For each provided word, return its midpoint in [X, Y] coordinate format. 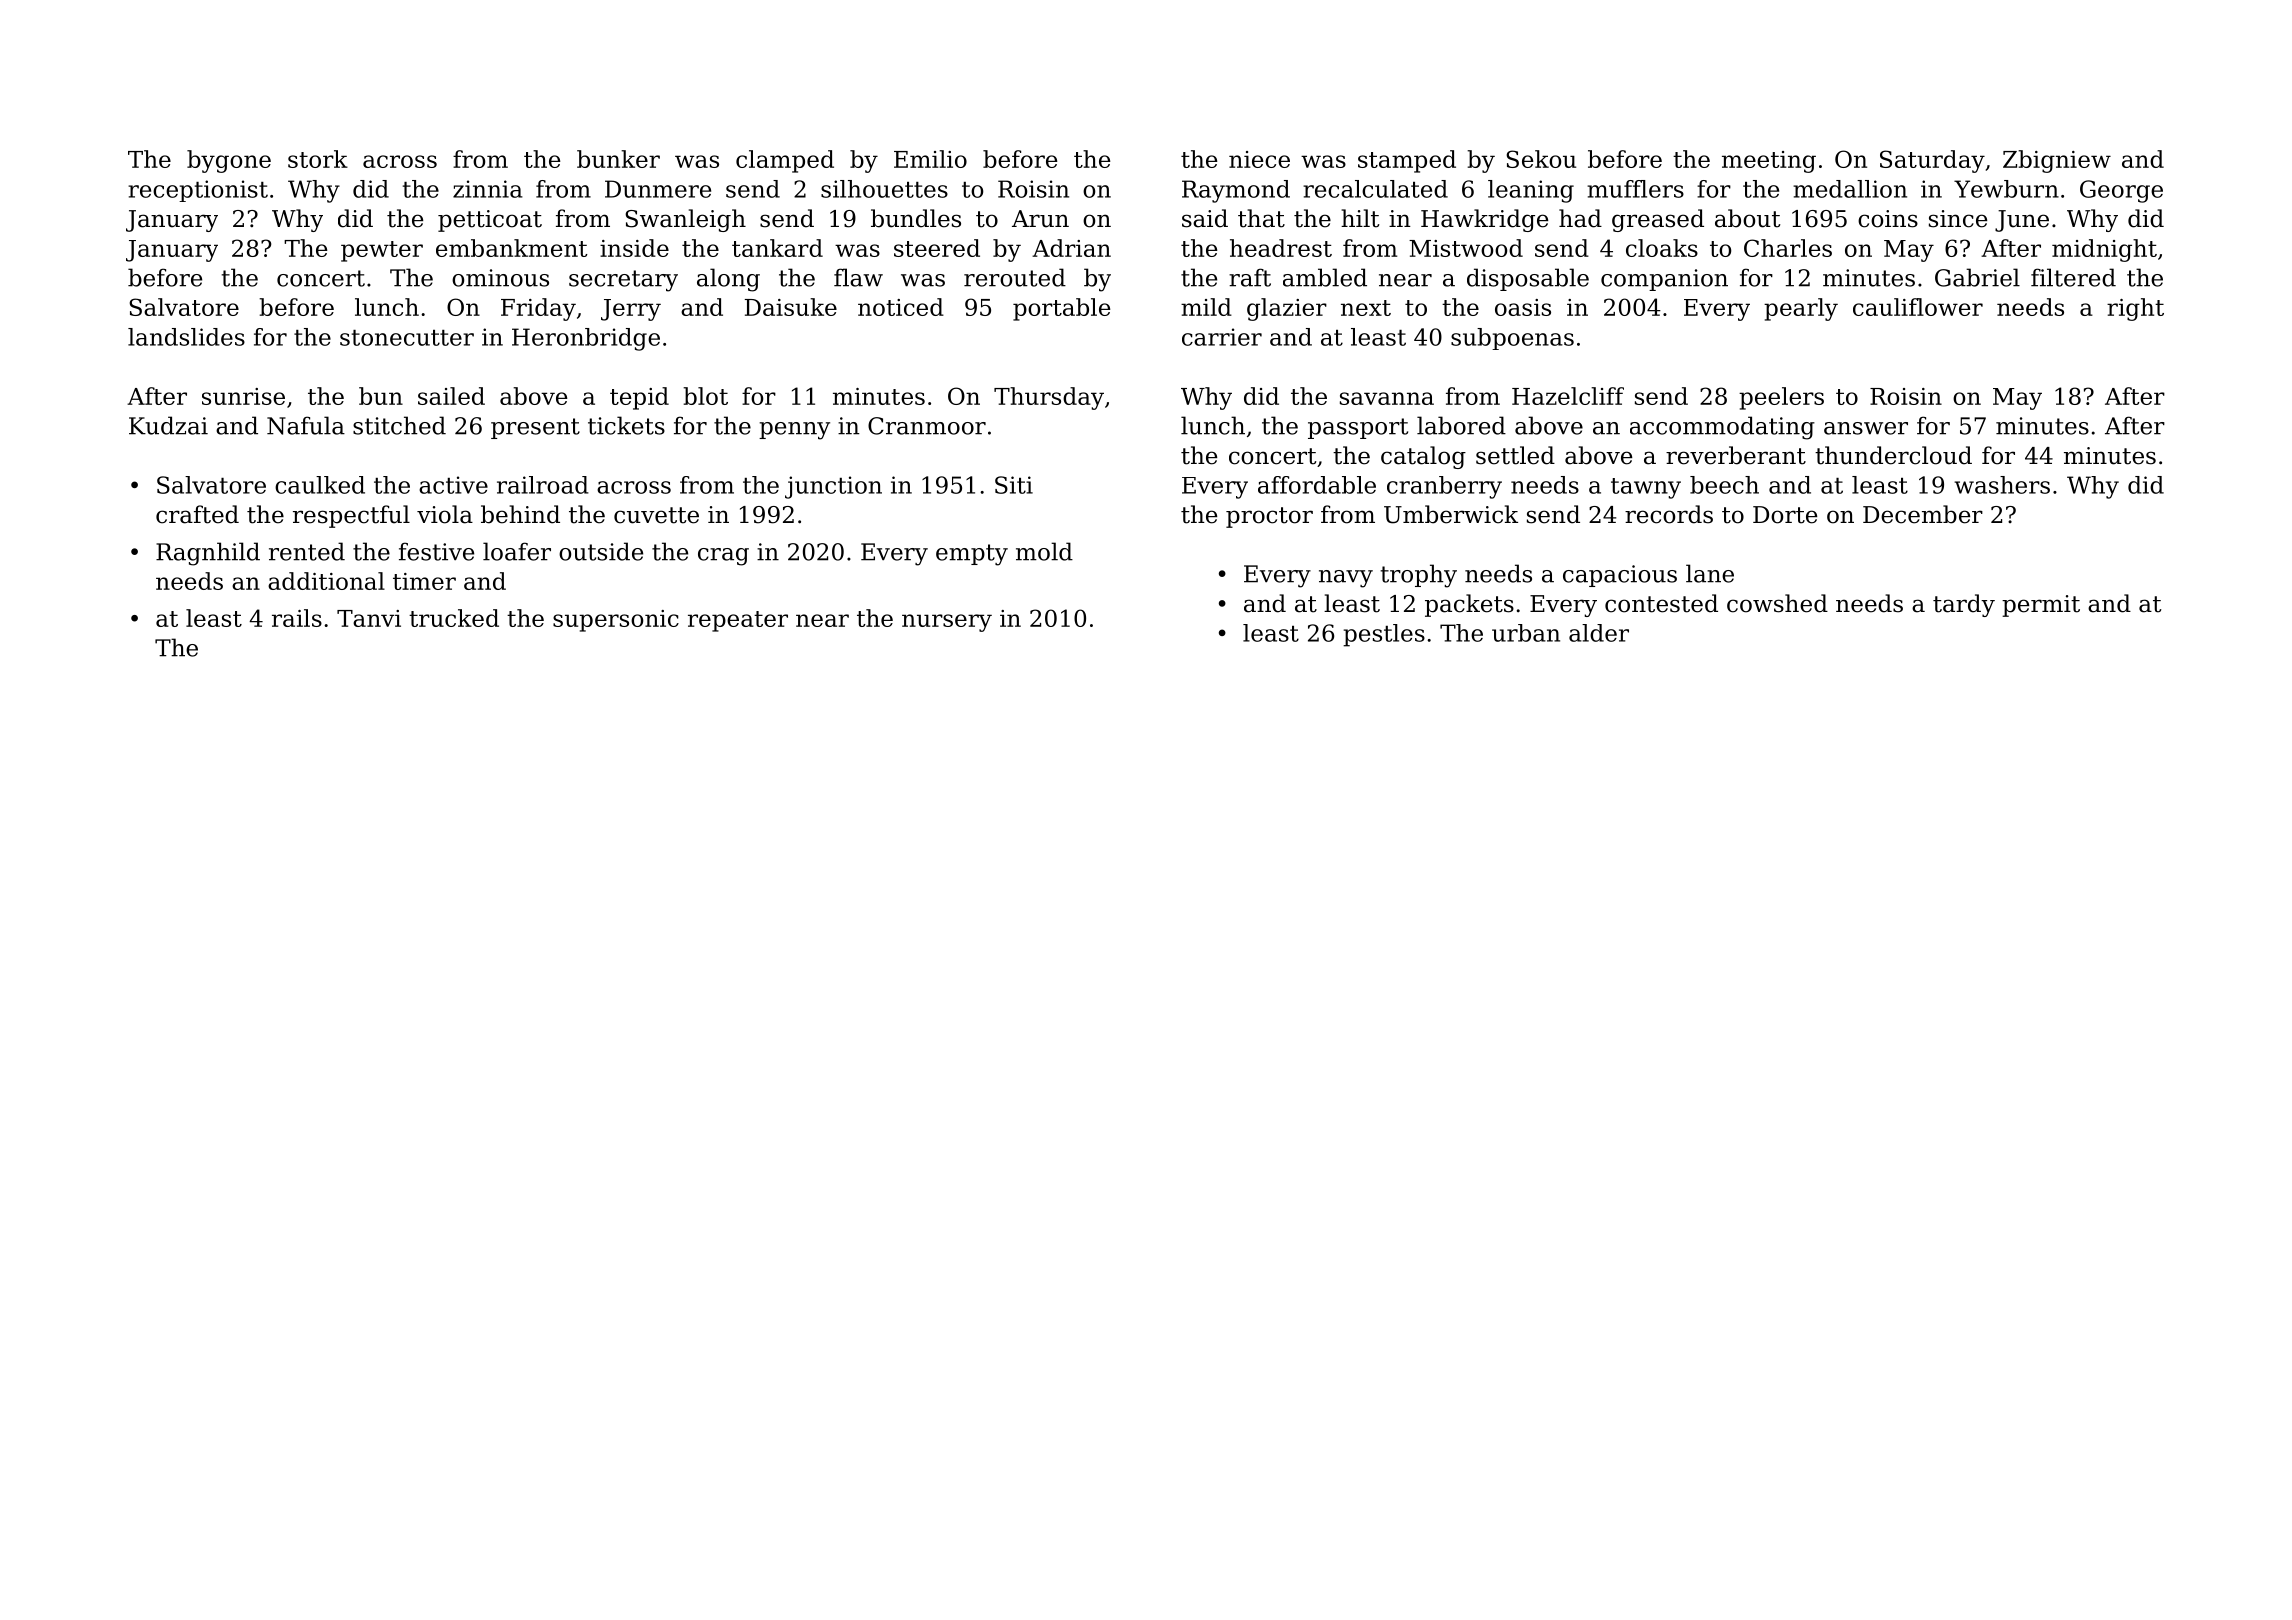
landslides [186, 337]
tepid [639, 398]
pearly [1801, 309]
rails [297, 618]
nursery [947, 623]
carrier [1222, 337]
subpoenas [1512, 339]
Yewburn [2006, 189]
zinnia [488, 189]
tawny [1646, 488]
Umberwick [1451, 514]
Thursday [1049, 398]
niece [1259, 159]
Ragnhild [208, 554]
